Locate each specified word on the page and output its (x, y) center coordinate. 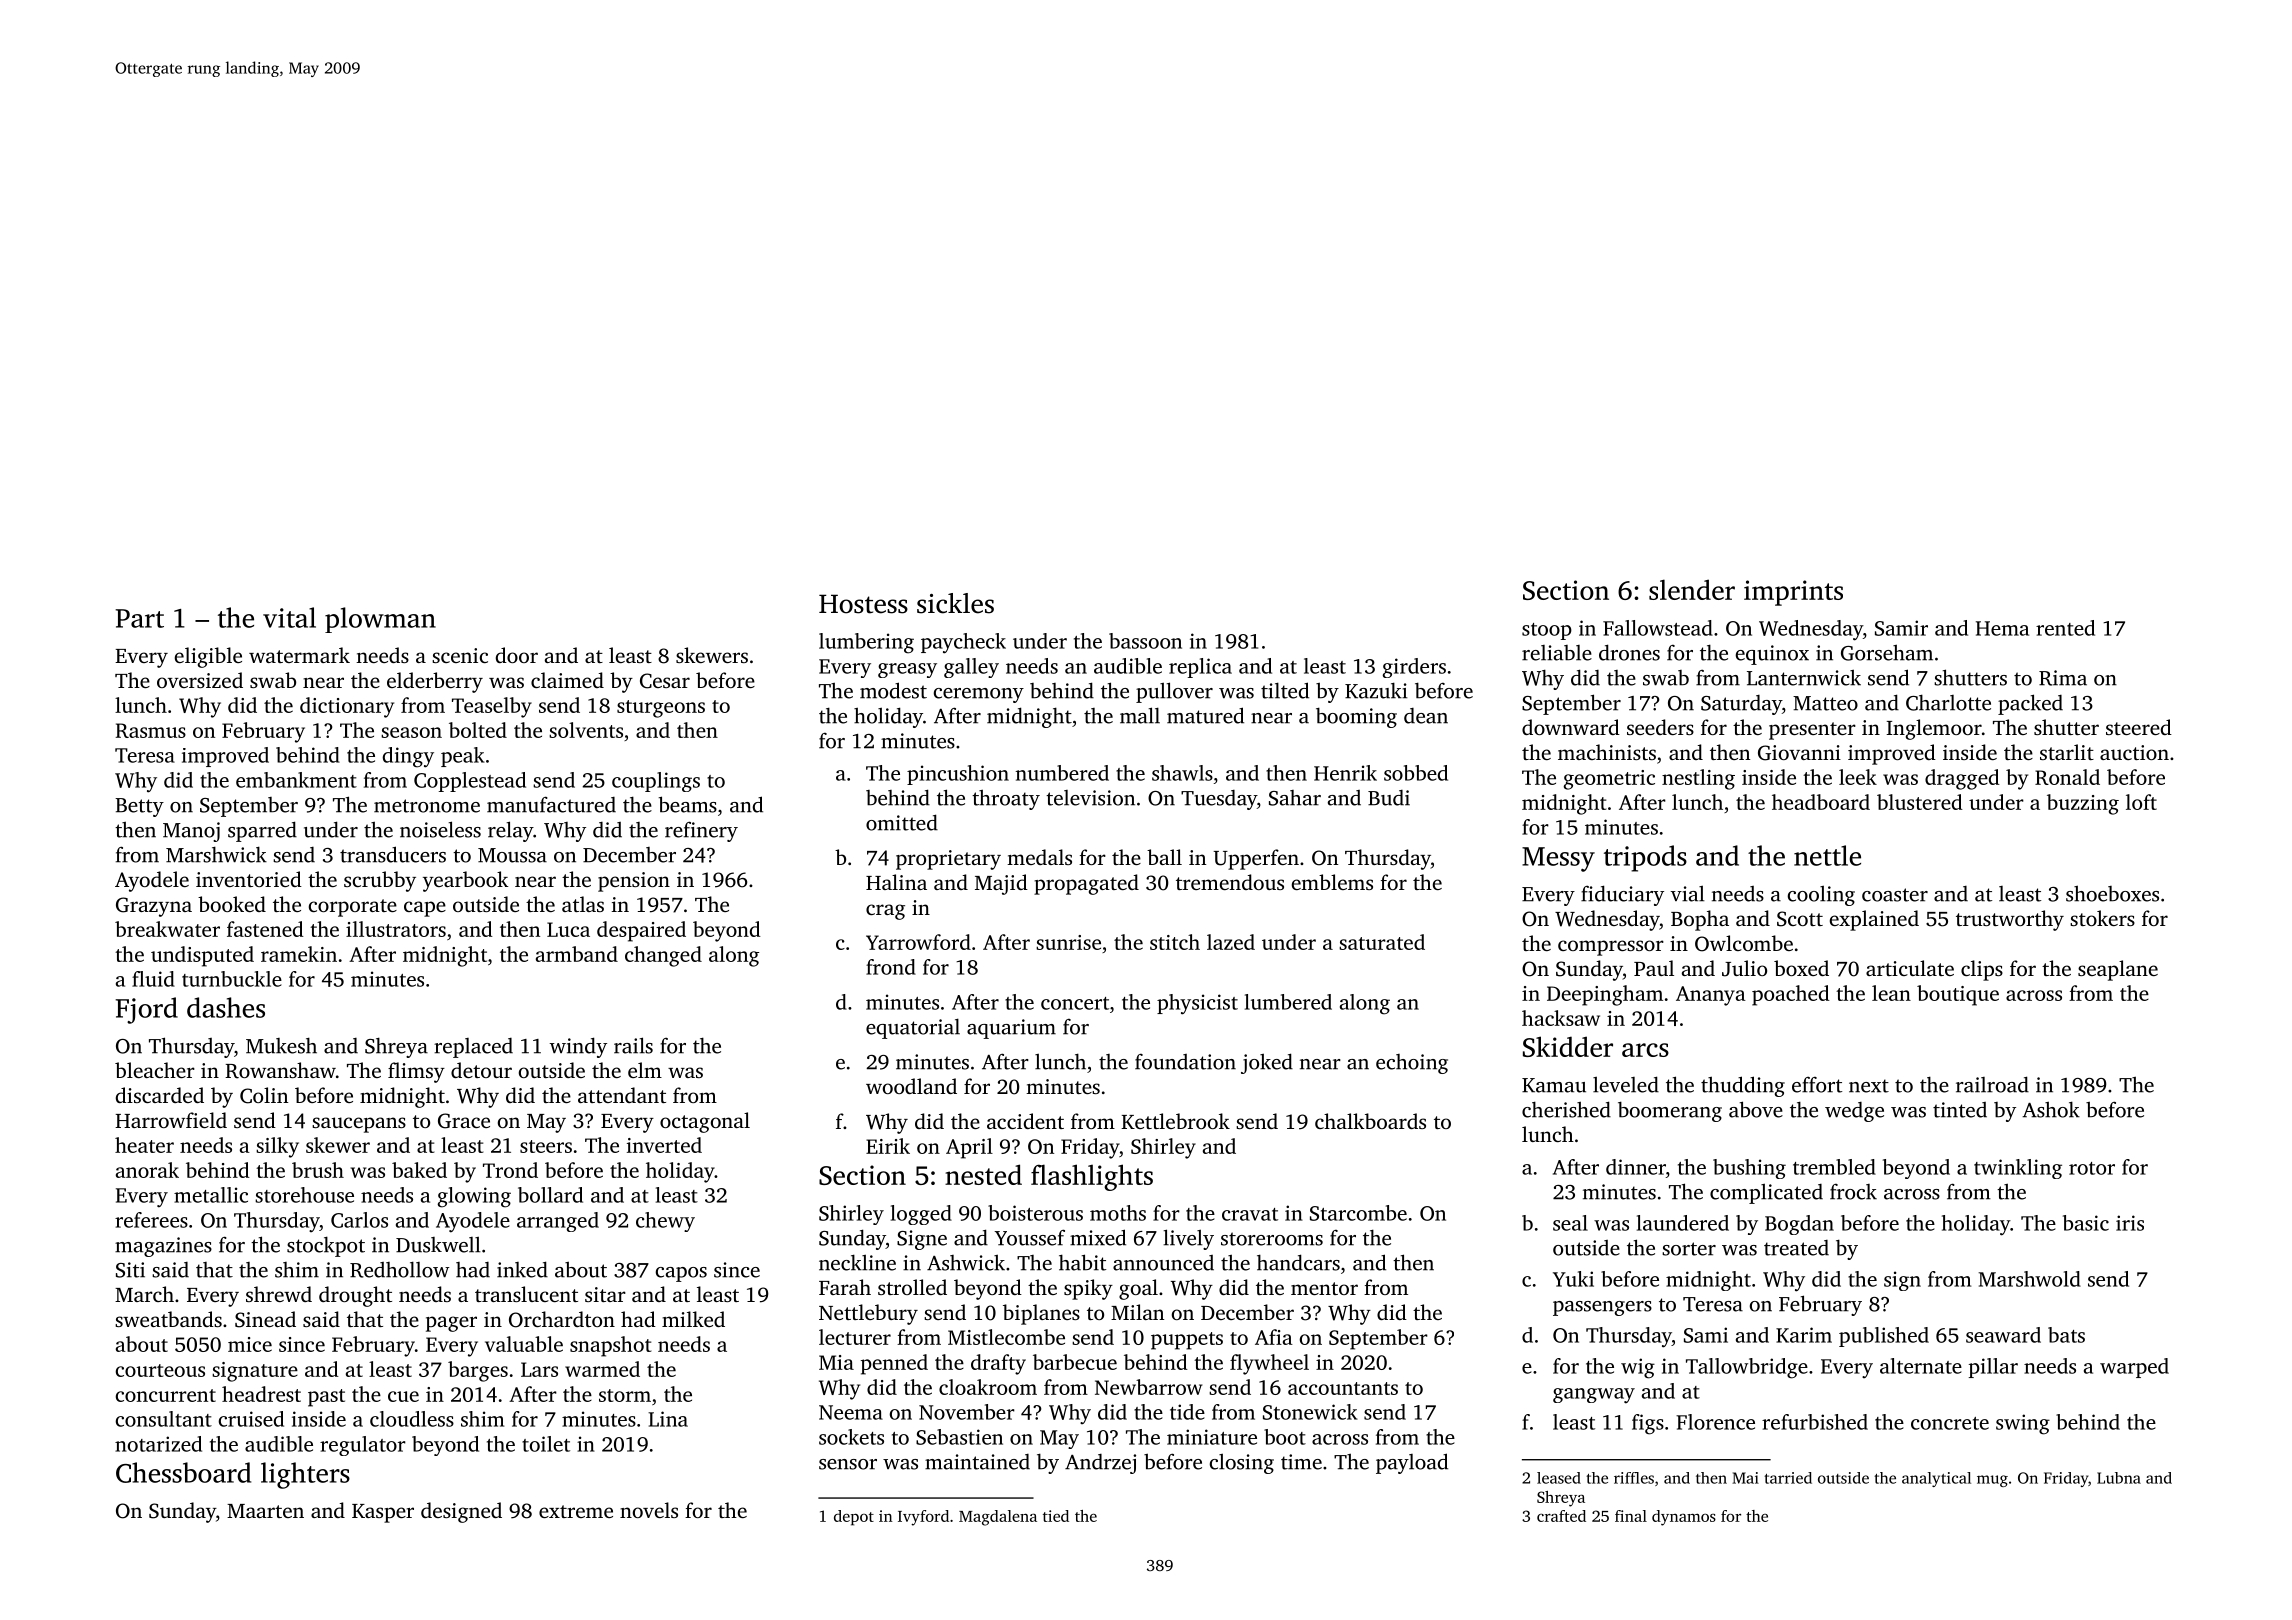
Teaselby (492, 707)
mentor (1324, 1288)
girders (1414, 668)
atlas (583, 904)
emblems (1332, 882)
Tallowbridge (1747, 1368)
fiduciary (1622, 895)
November (967, 1412)
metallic (211, 1195)
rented (2065, 628)
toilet (546, 1444)
